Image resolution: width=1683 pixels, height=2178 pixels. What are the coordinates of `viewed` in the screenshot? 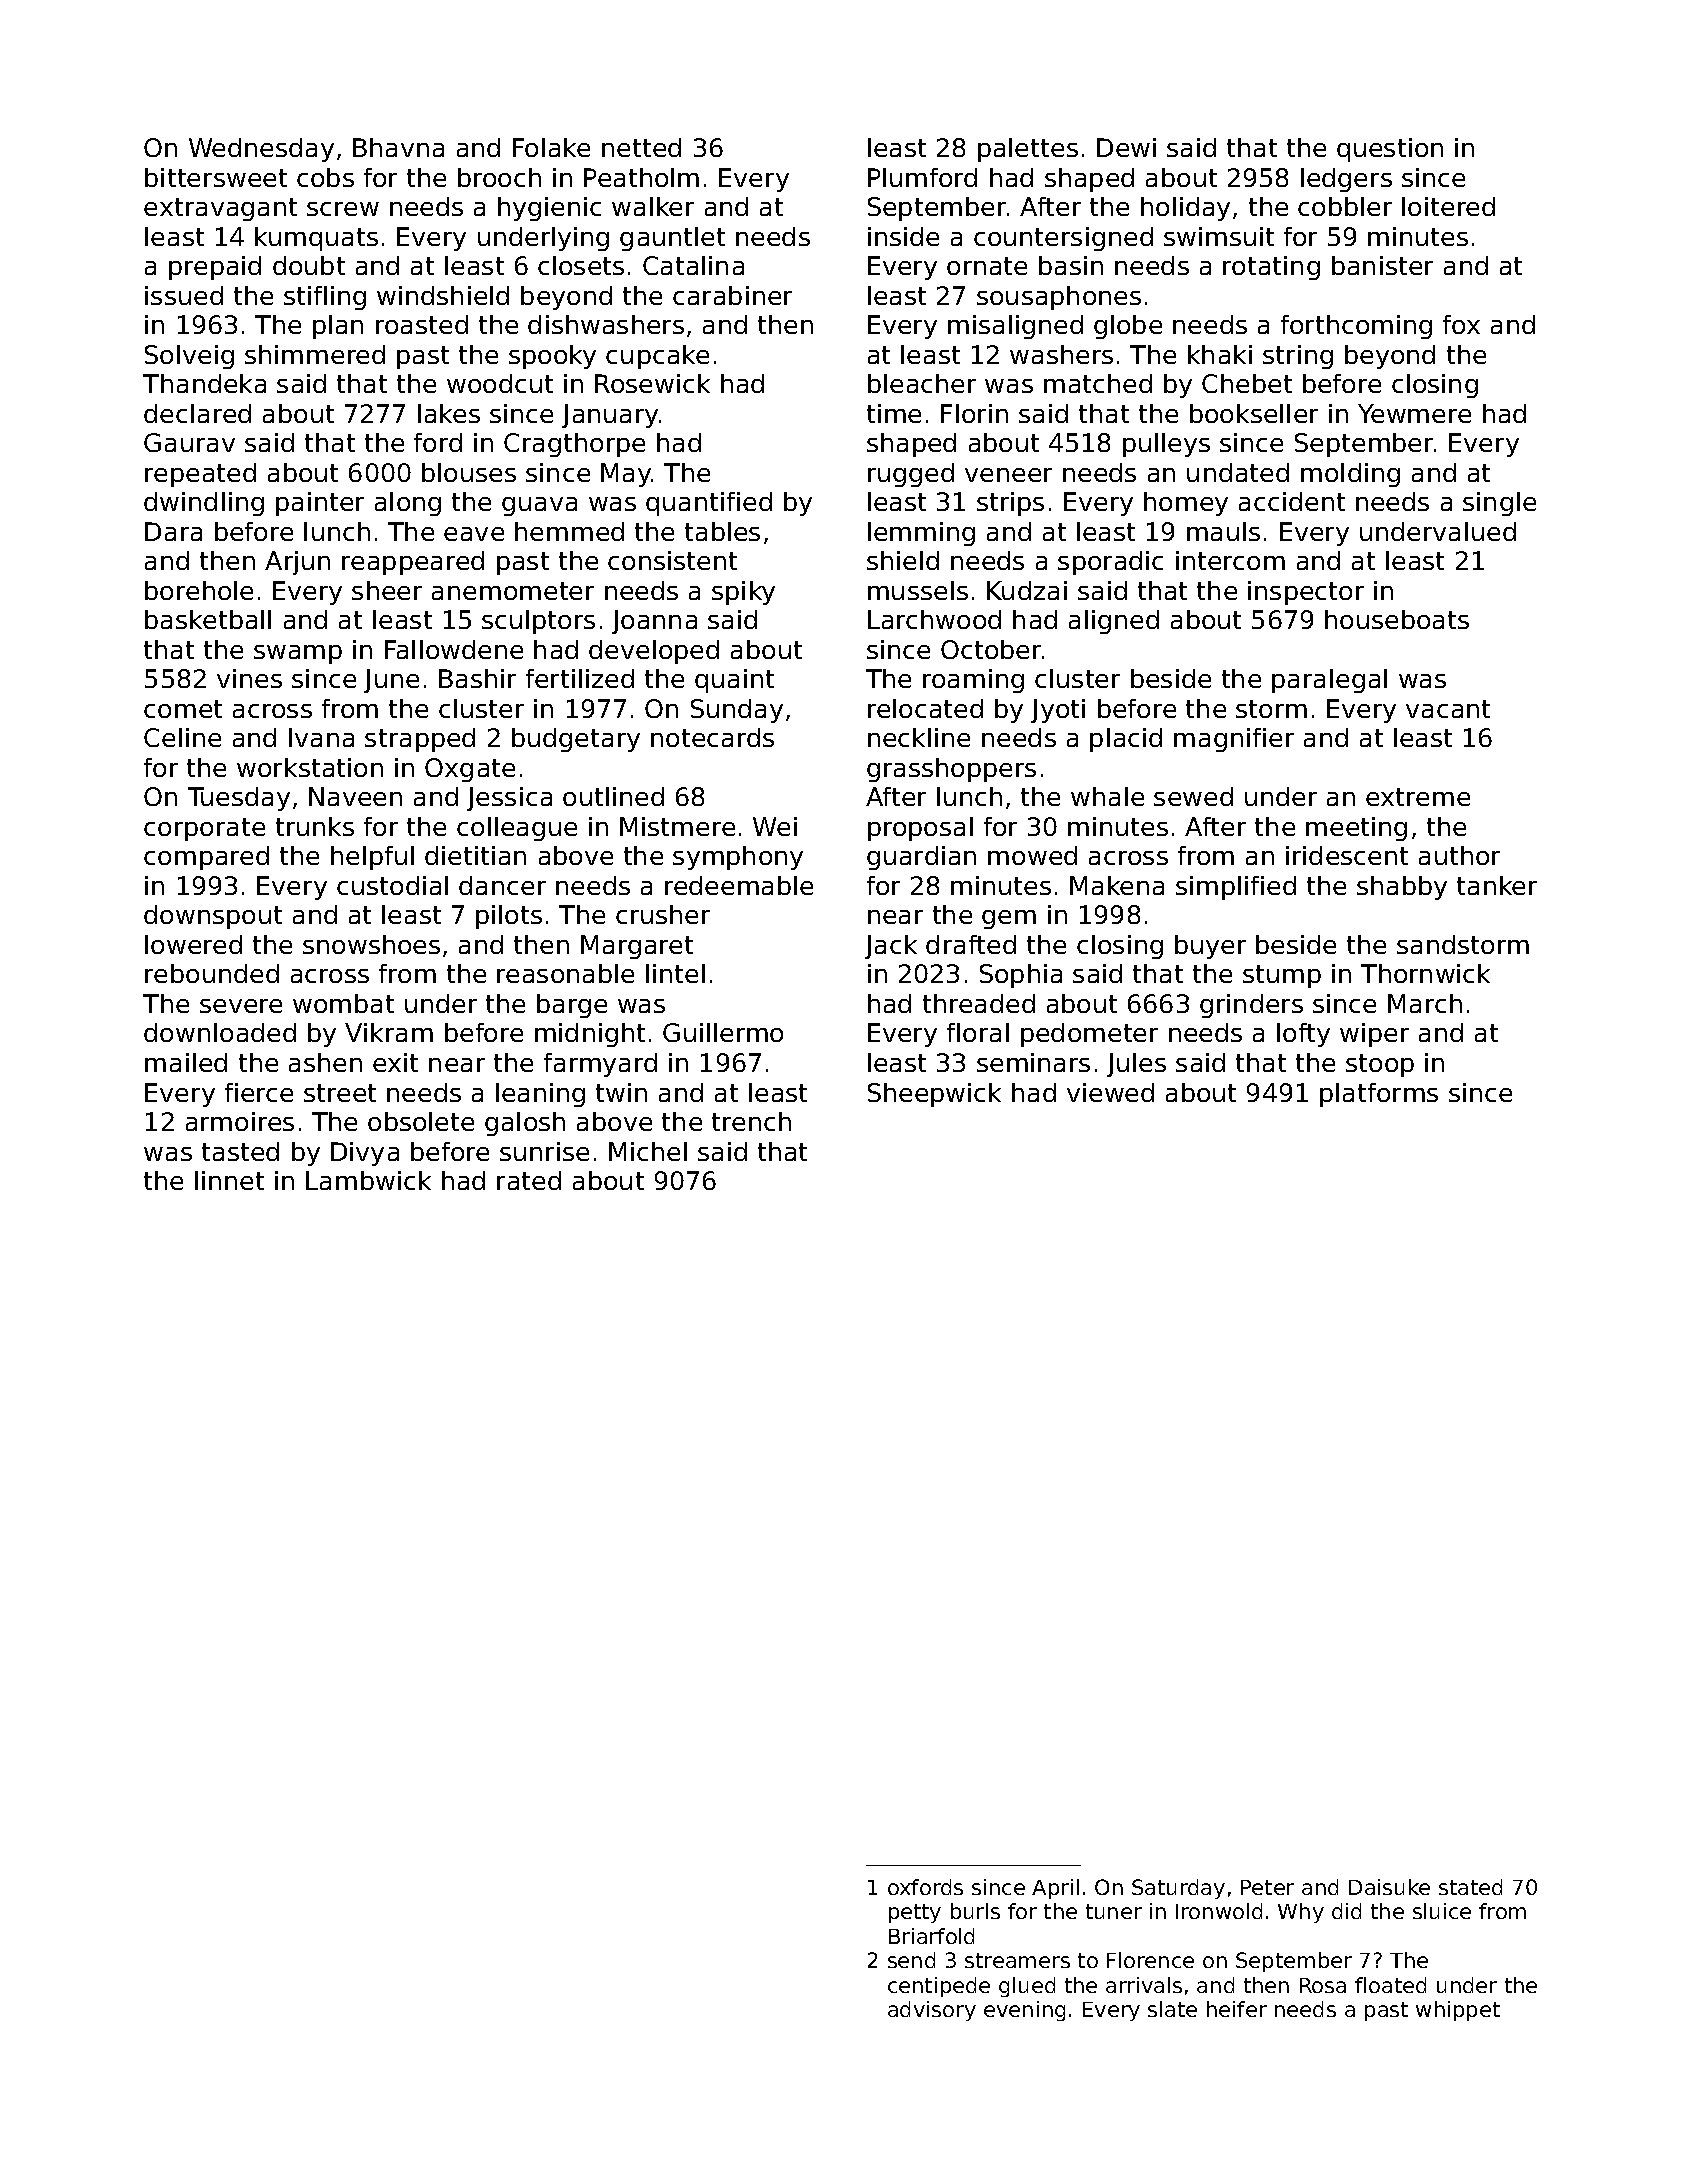 It's located at (1110, 1092).
